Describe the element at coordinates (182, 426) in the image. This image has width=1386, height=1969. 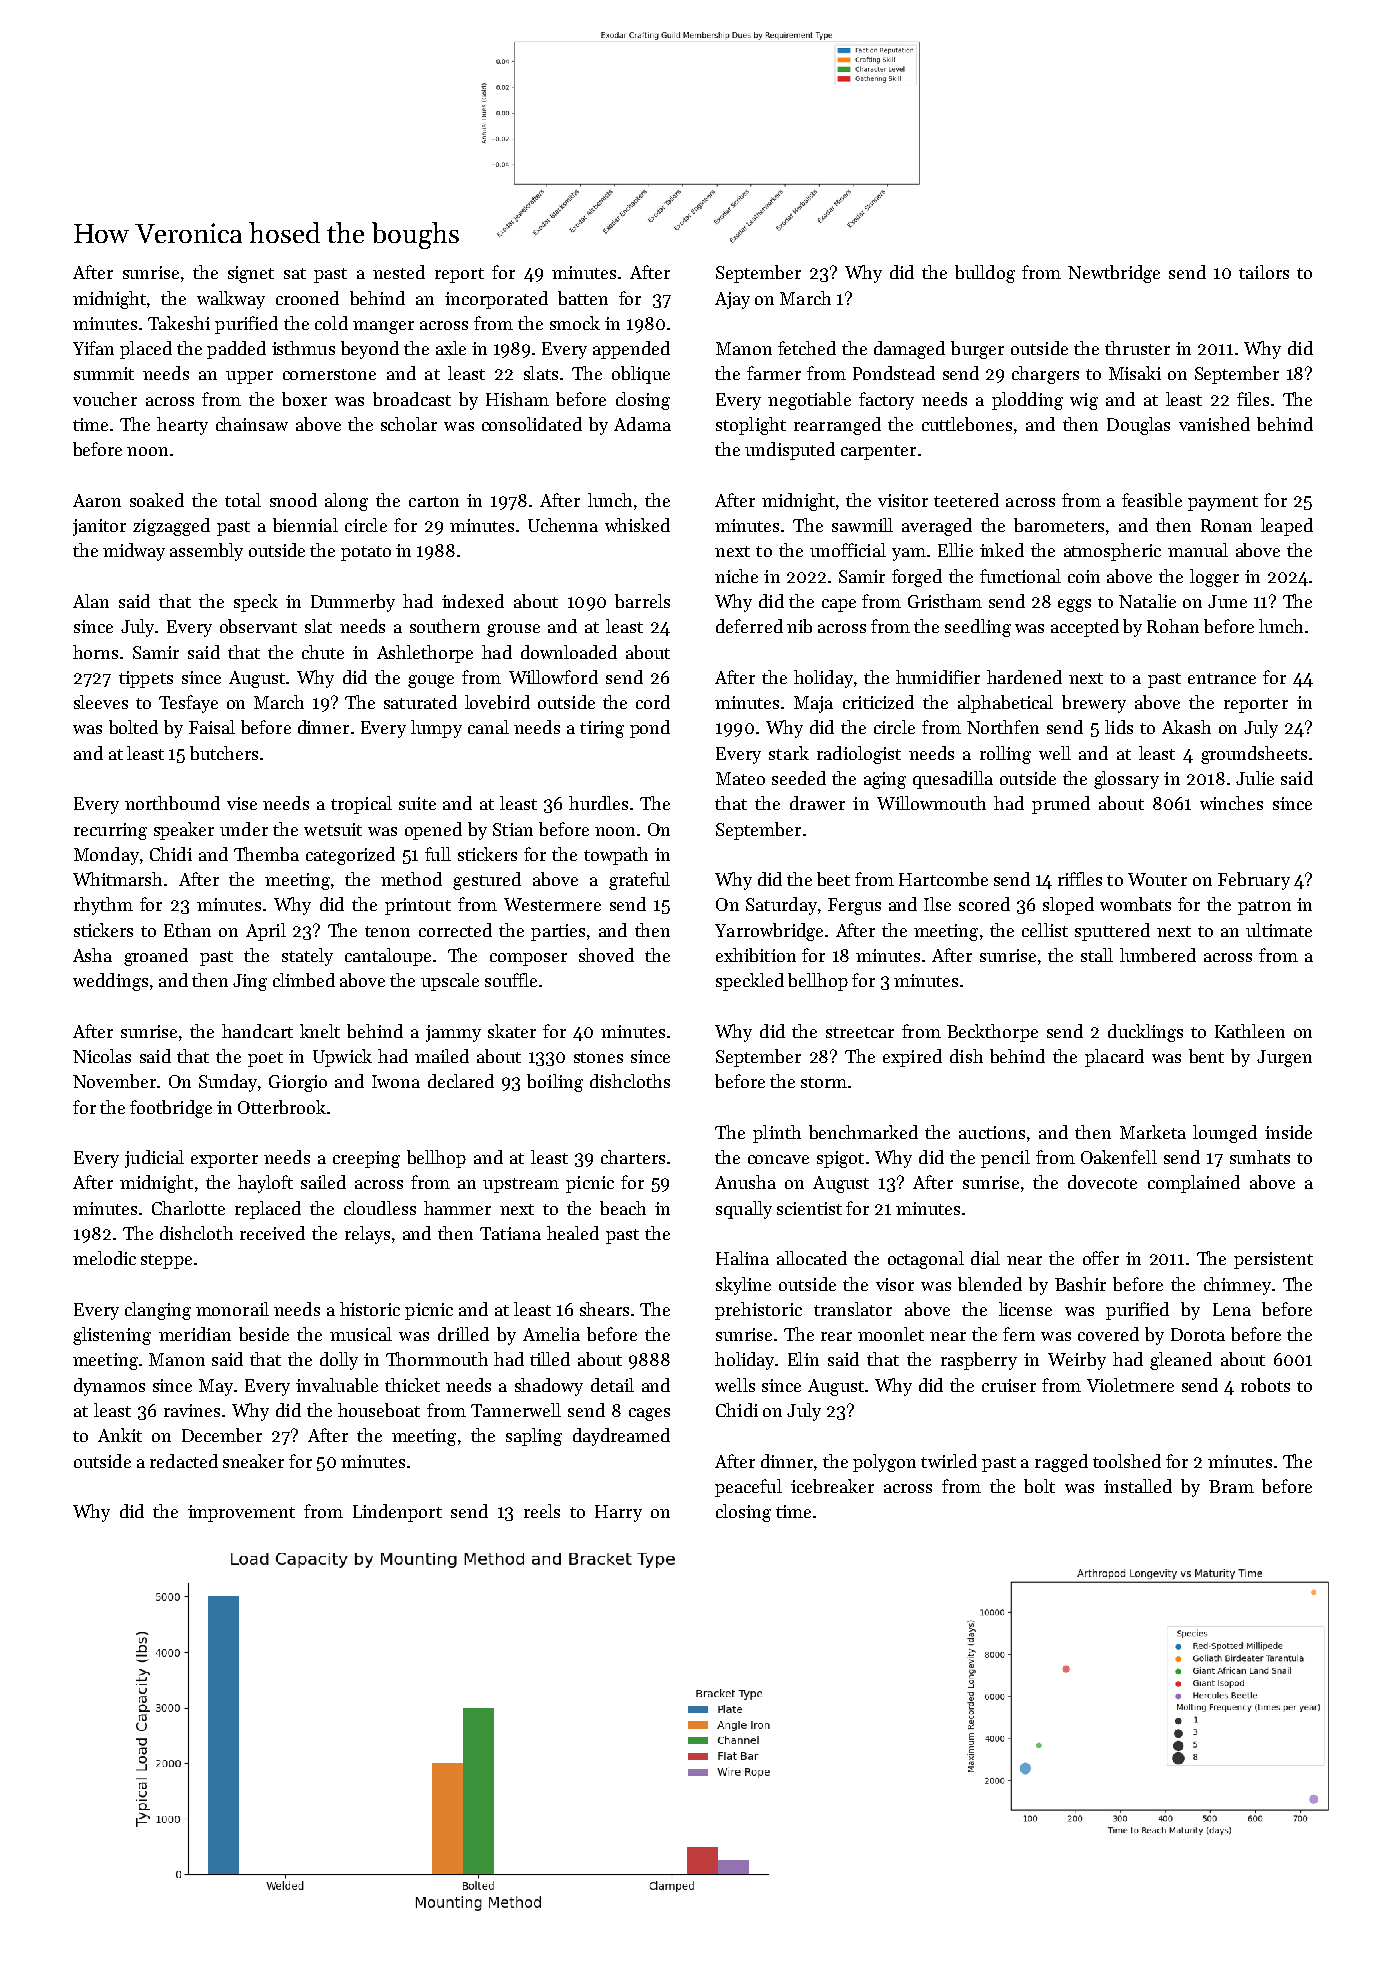
I see `hearty` at that location.
